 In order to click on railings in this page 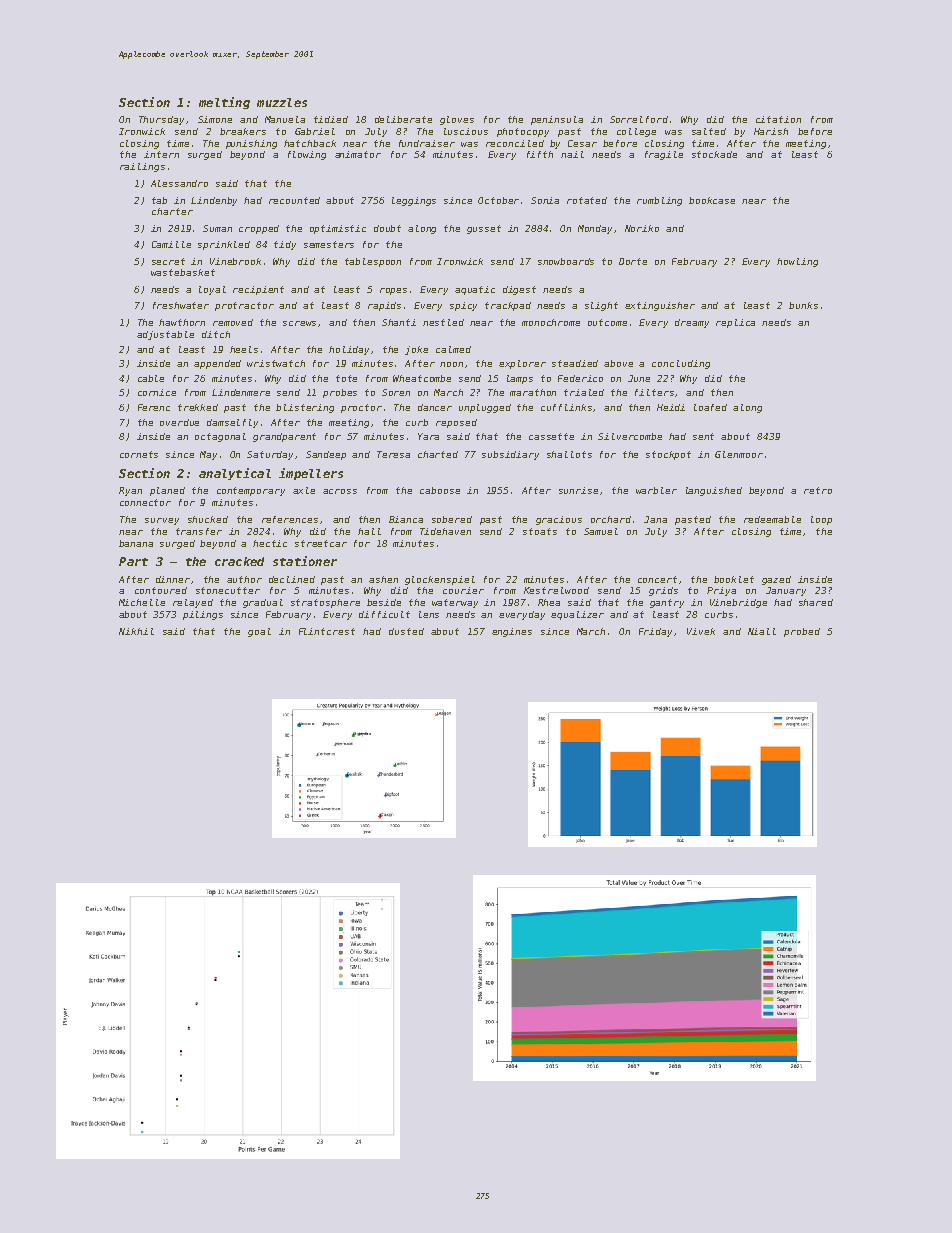, I will do `click(142, 167)`.
